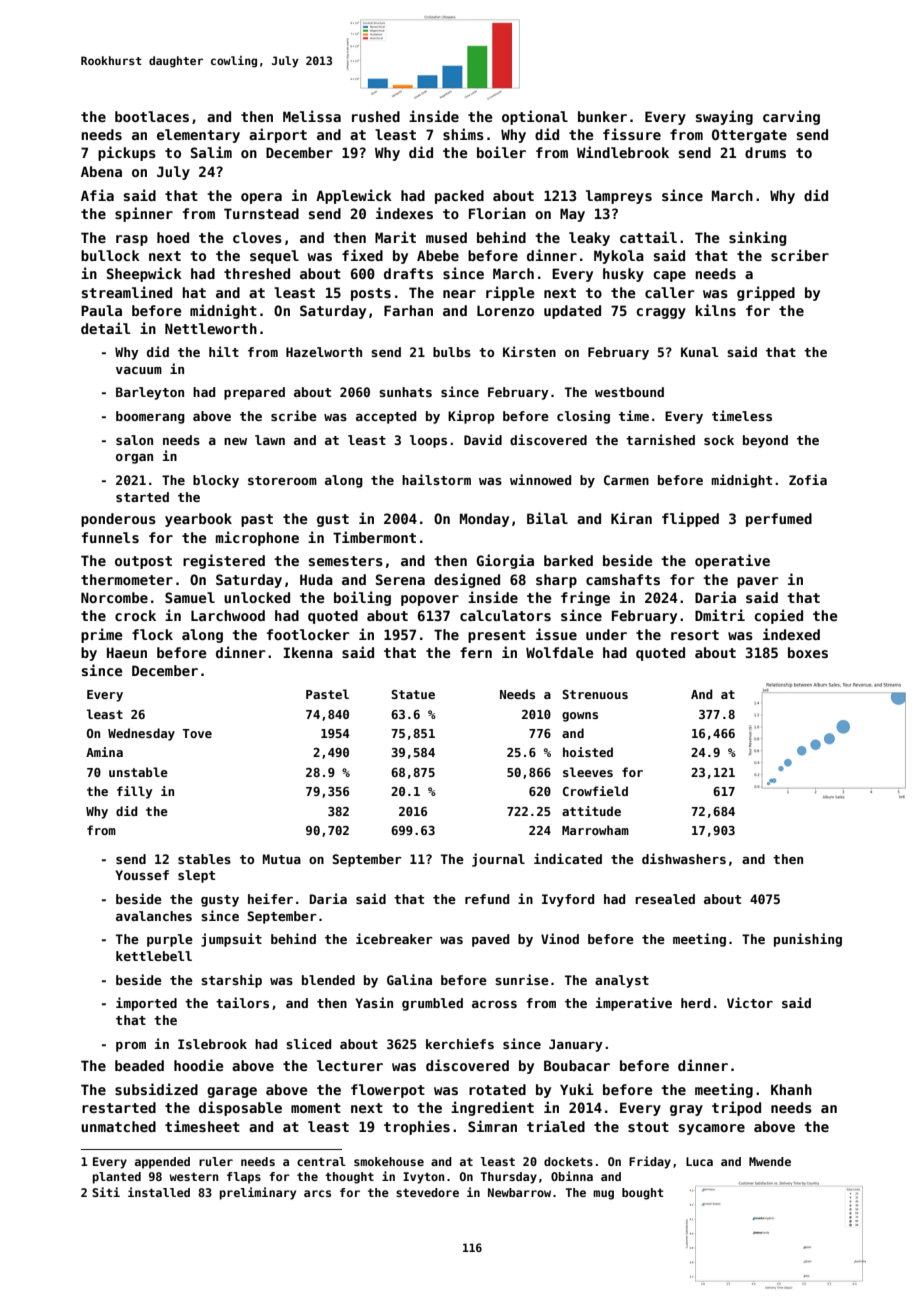 Image resolution: width=924 pixels, height=1308 pixels. What do you see at coordinates (389, 1161) in the document?
I see `smokehouse` at bounding box center [389, 1161].
